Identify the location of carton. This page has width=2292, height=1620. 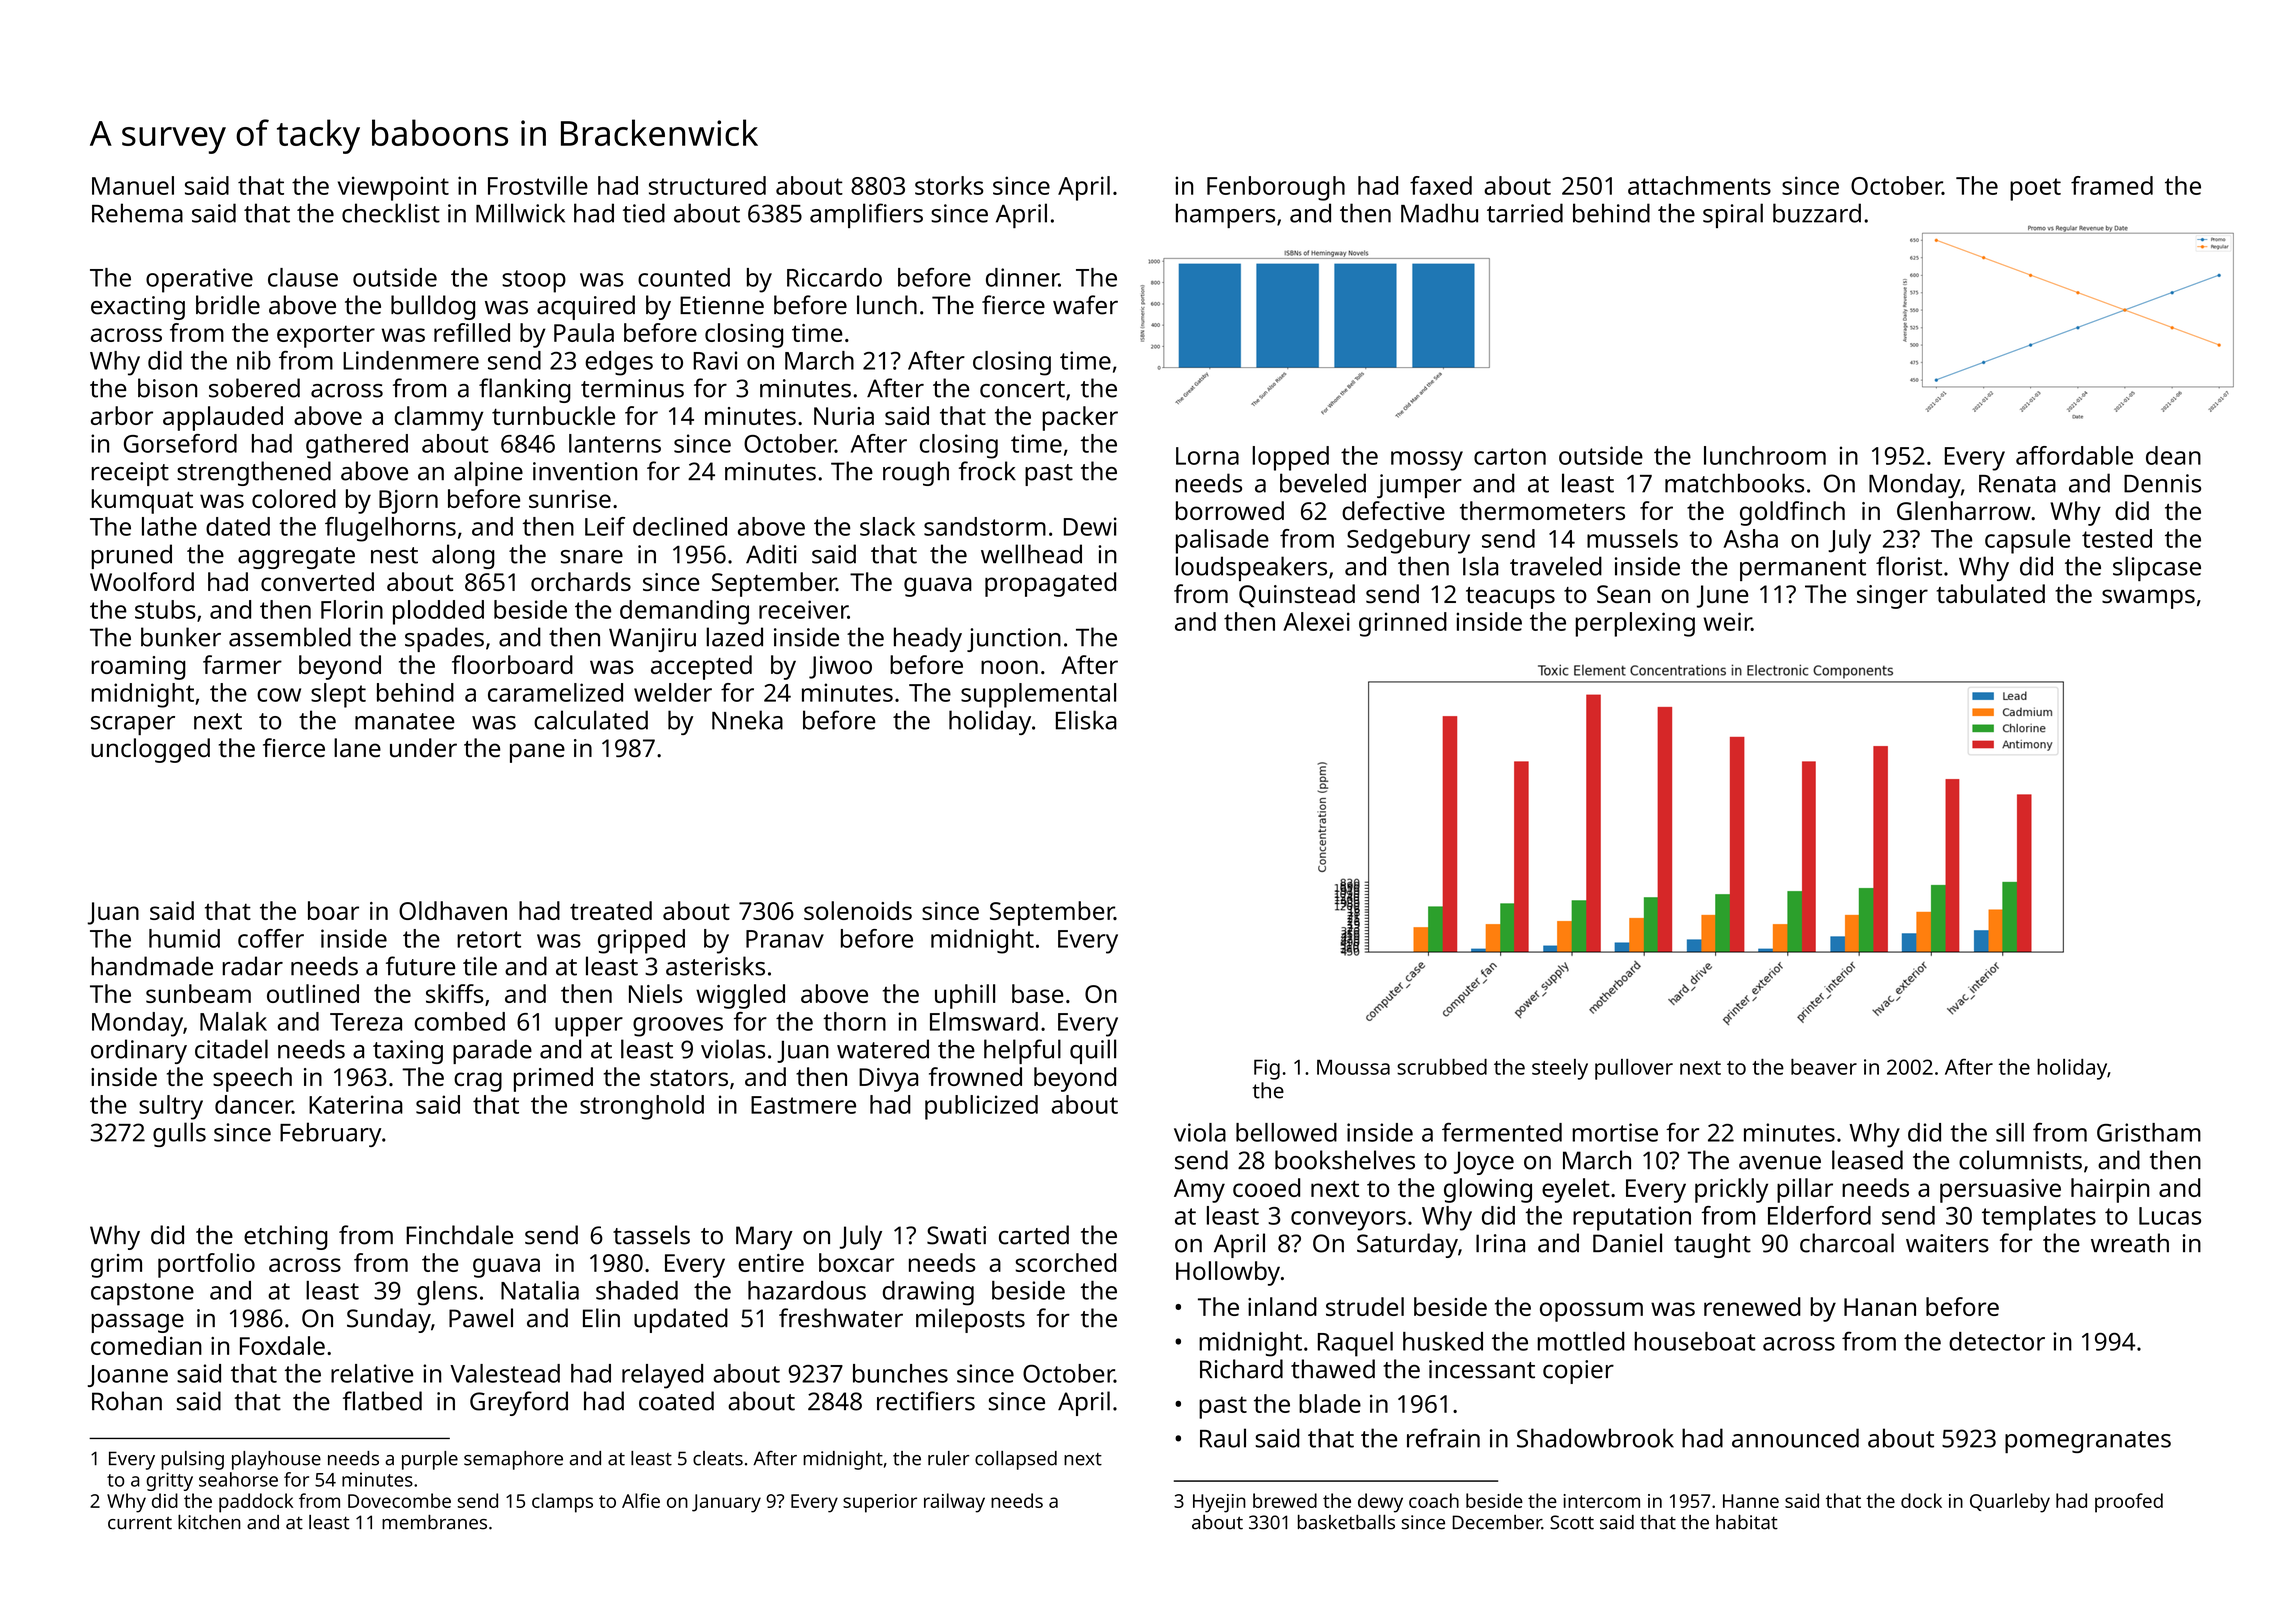
(1510, 456).
